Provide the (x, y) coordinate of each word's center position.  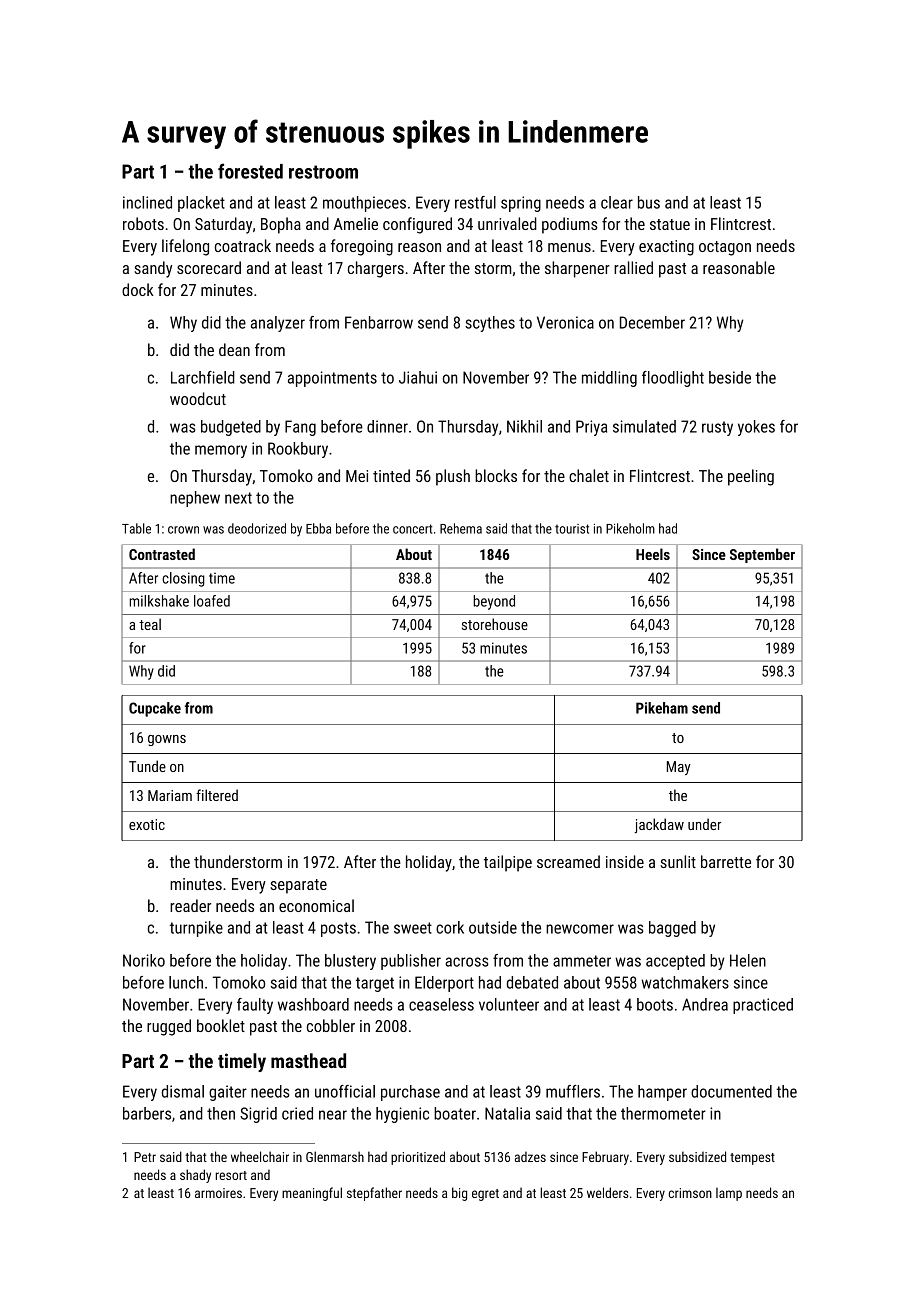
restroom (323, 172)
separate (298, 886)
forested (250, 171)
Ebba (318, 528)
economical (316, 905)
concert (412, 529)
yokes (756, 428)
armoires (218, 1193)
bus (649, 202)
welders (607, 1192)
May (679, 768)
